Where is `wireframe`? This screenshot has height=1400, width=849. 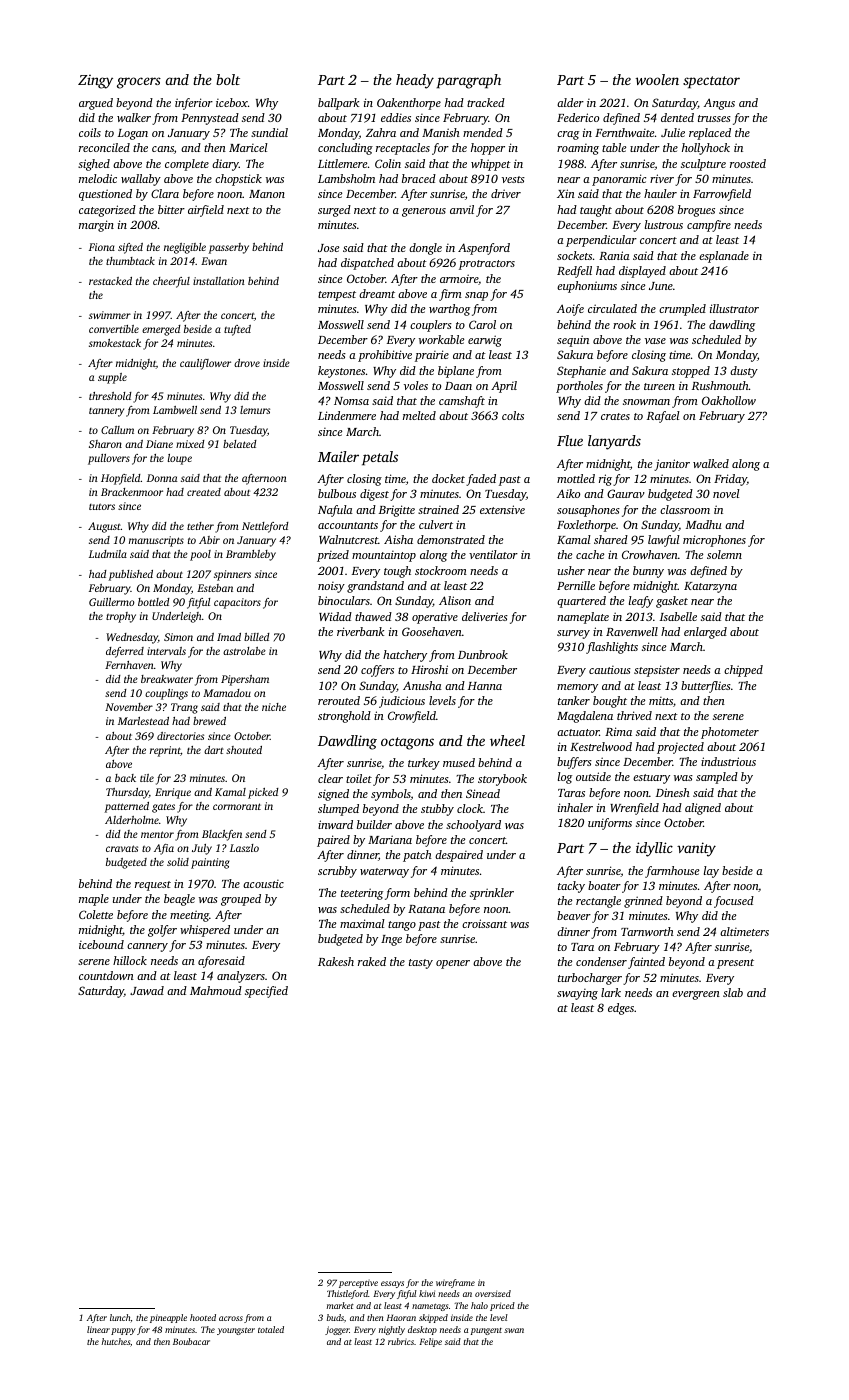 wireframe is located at coordinates (455, 1283).
